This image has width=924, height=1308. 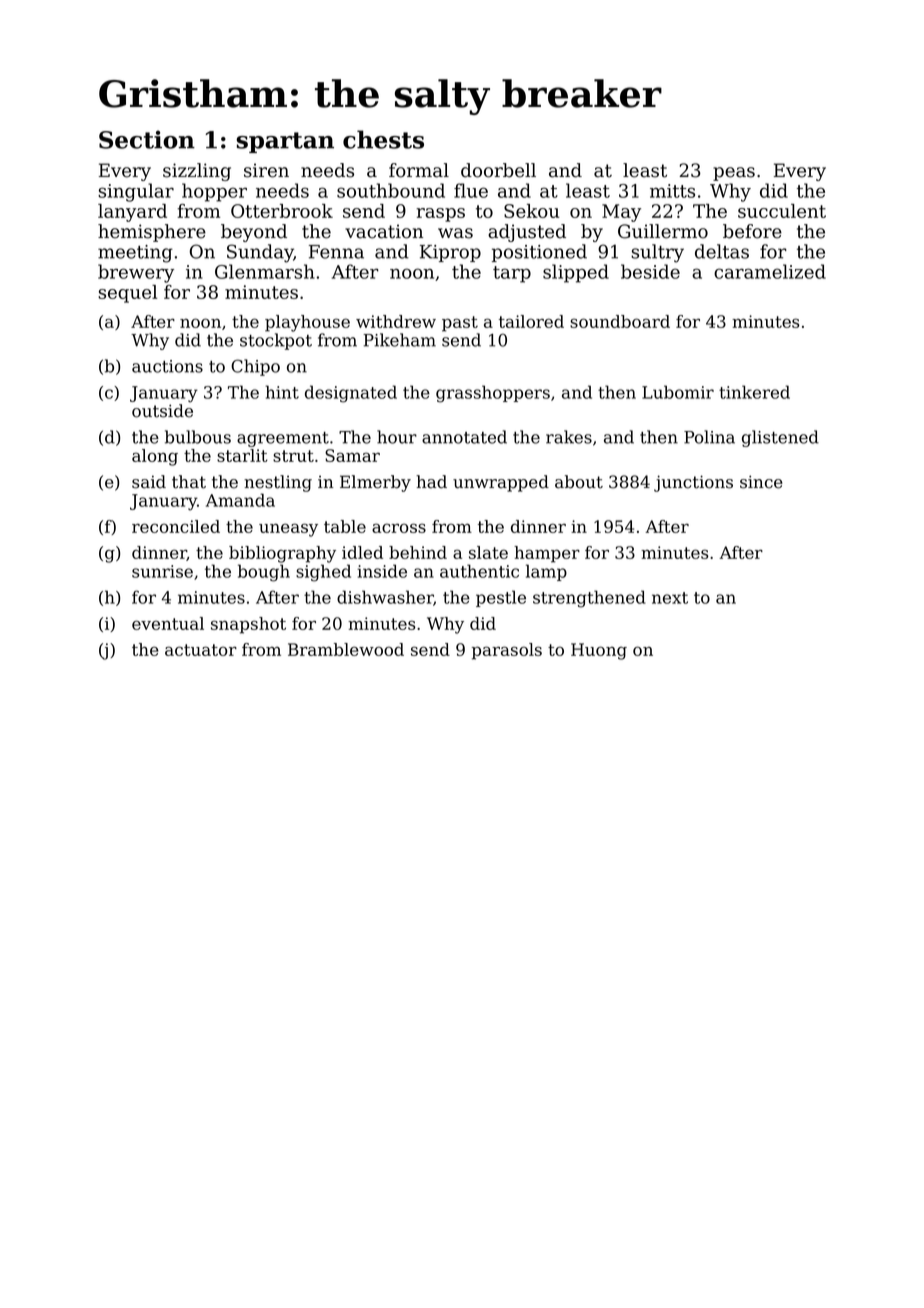 I want to click on peas, so click(x=734, y=174).
